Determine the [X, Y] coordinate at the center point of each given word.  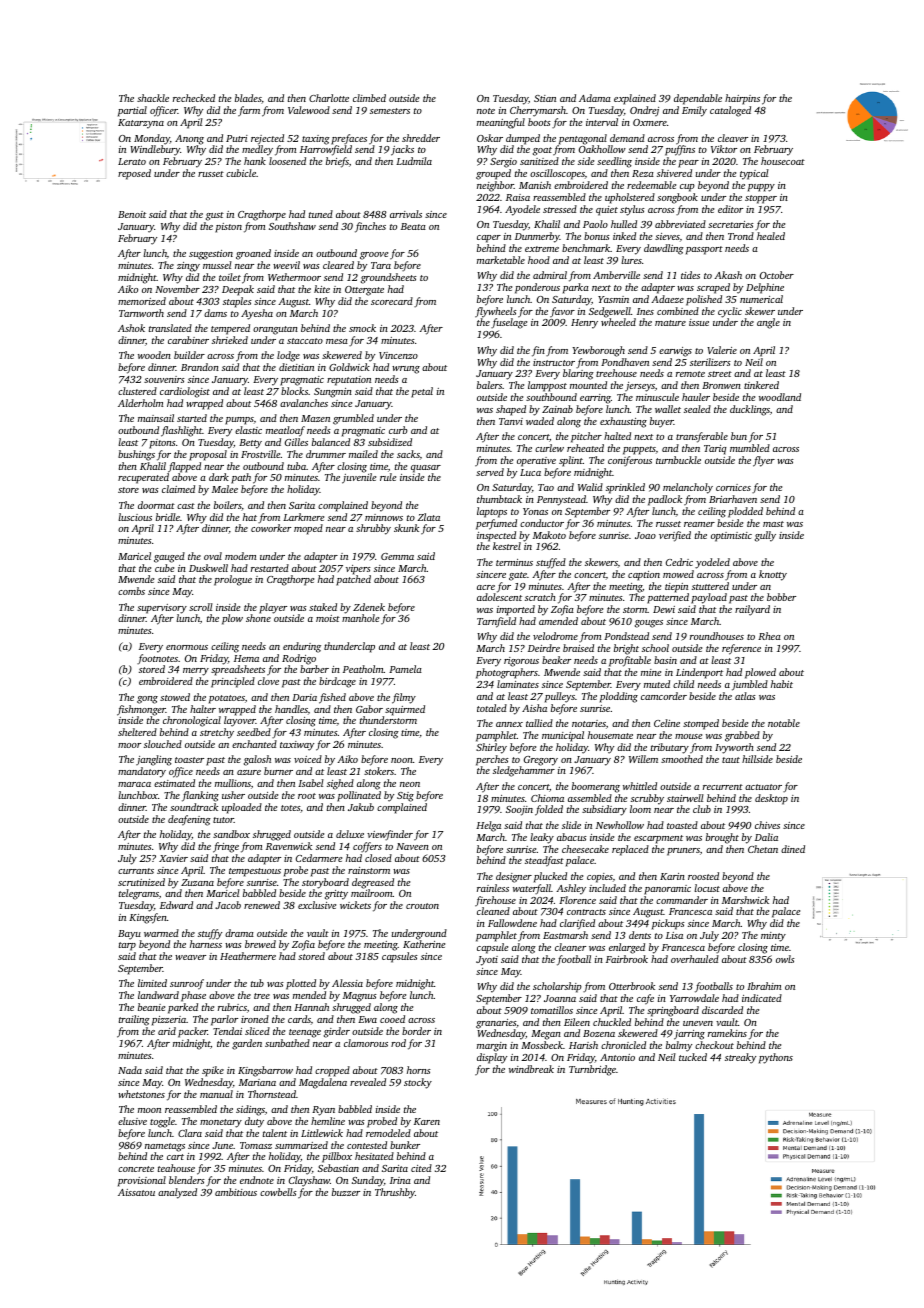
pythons [776, 1058]
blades [248, 99]
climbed [369, 98]
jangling [154, 760]
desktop [771, 799]
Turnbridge [592, 1070]
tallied [539, 723]
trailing [134, 1020]
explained [635, 99]
